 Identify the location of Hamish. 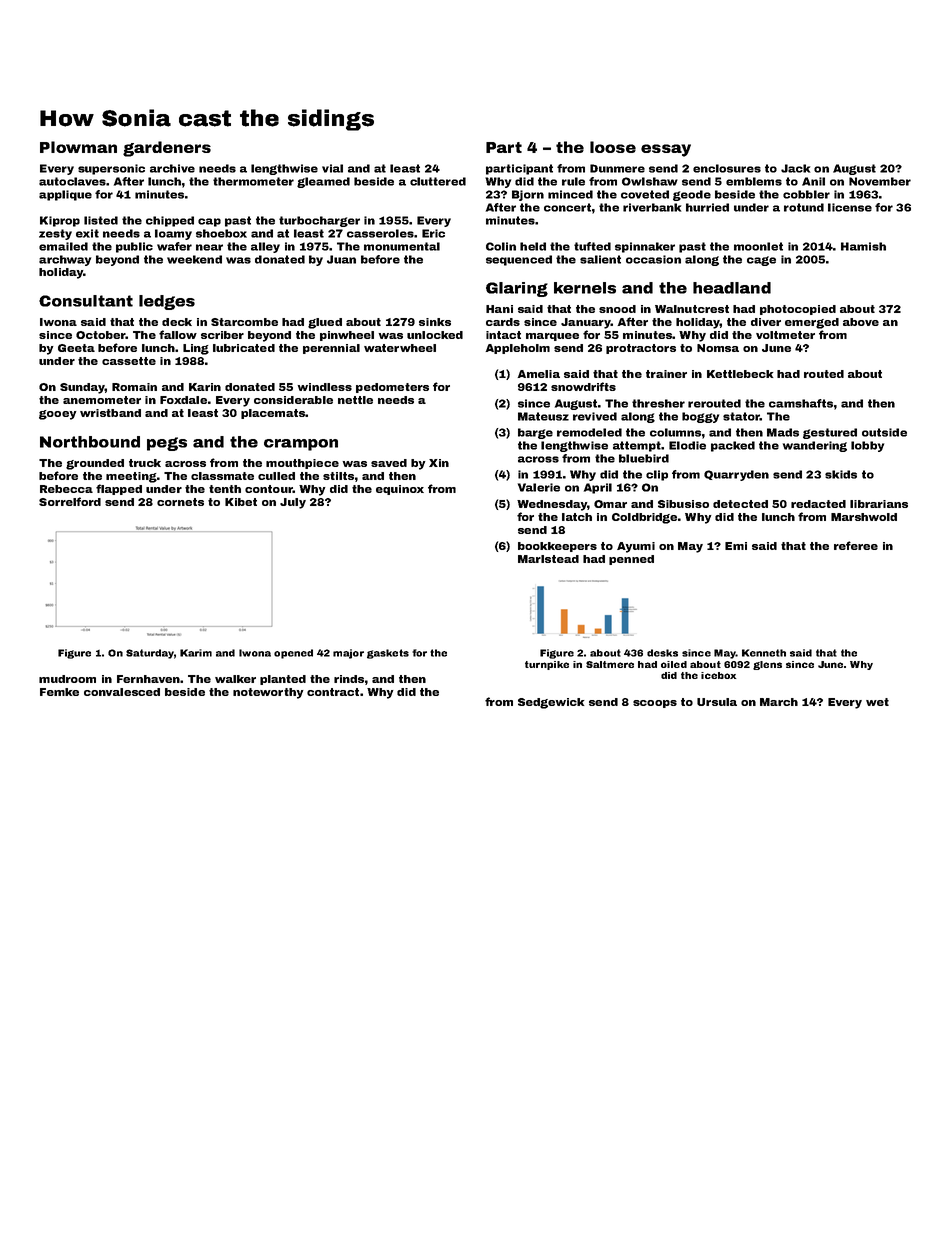
(863, 246).
